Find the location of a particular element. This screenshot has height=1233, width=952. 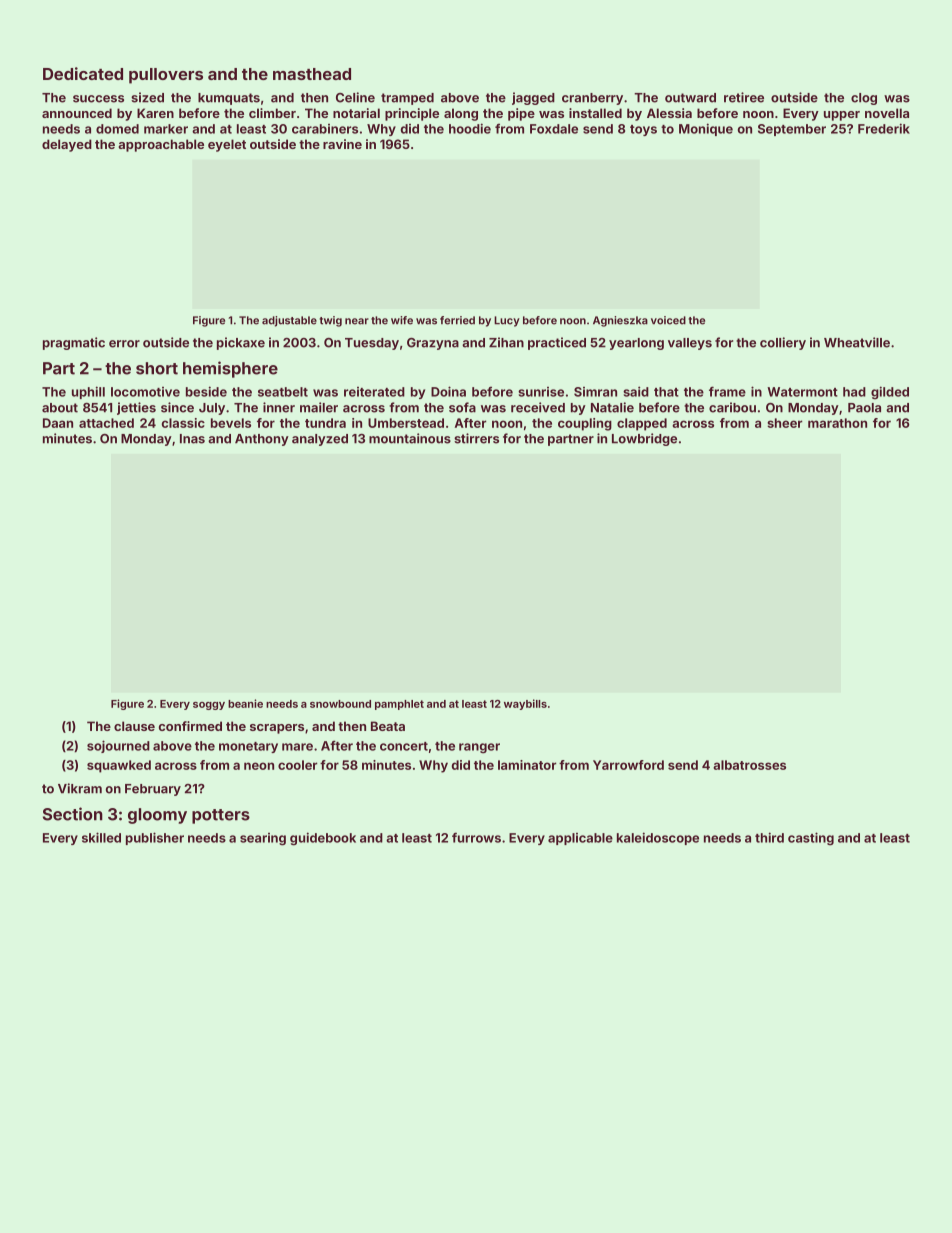

Lowbridge is located at coordinates (644, 439).
